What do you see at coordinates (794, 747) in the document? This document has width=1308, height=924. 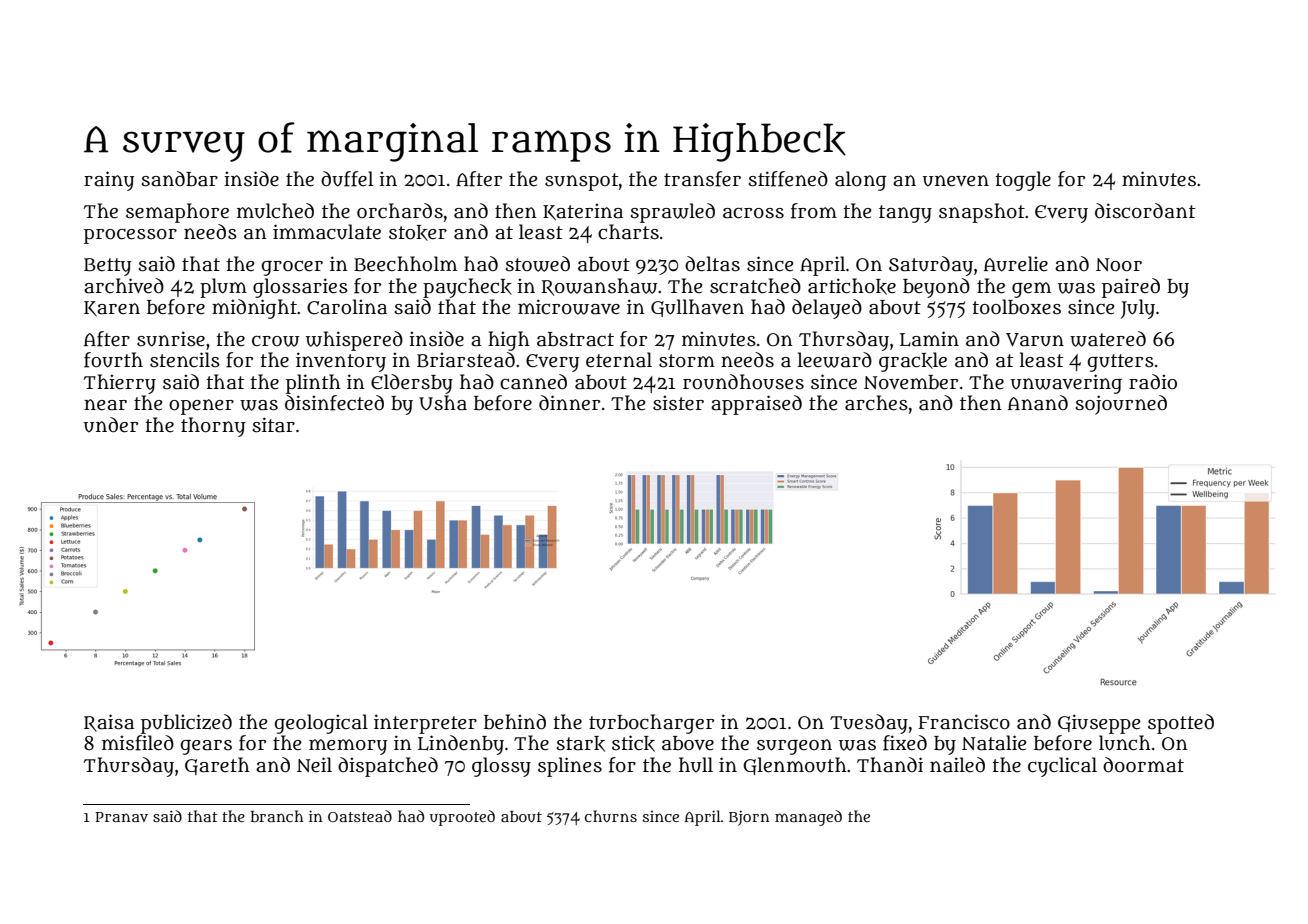 I see `surgeon` at bounding box center [794, 747].
